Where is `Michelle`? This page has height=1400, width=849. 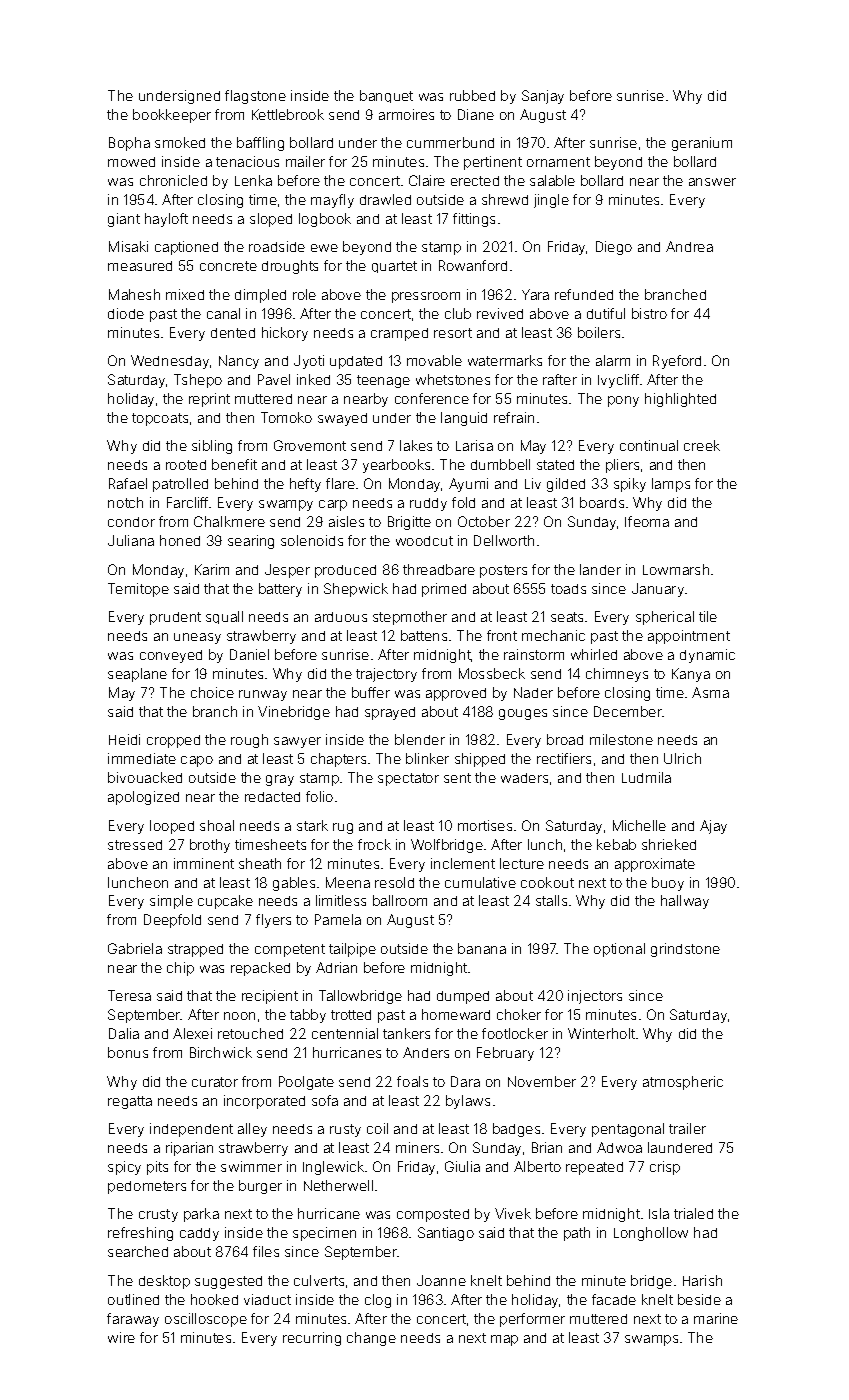
Michelle is located at coordinates (639, 825).
